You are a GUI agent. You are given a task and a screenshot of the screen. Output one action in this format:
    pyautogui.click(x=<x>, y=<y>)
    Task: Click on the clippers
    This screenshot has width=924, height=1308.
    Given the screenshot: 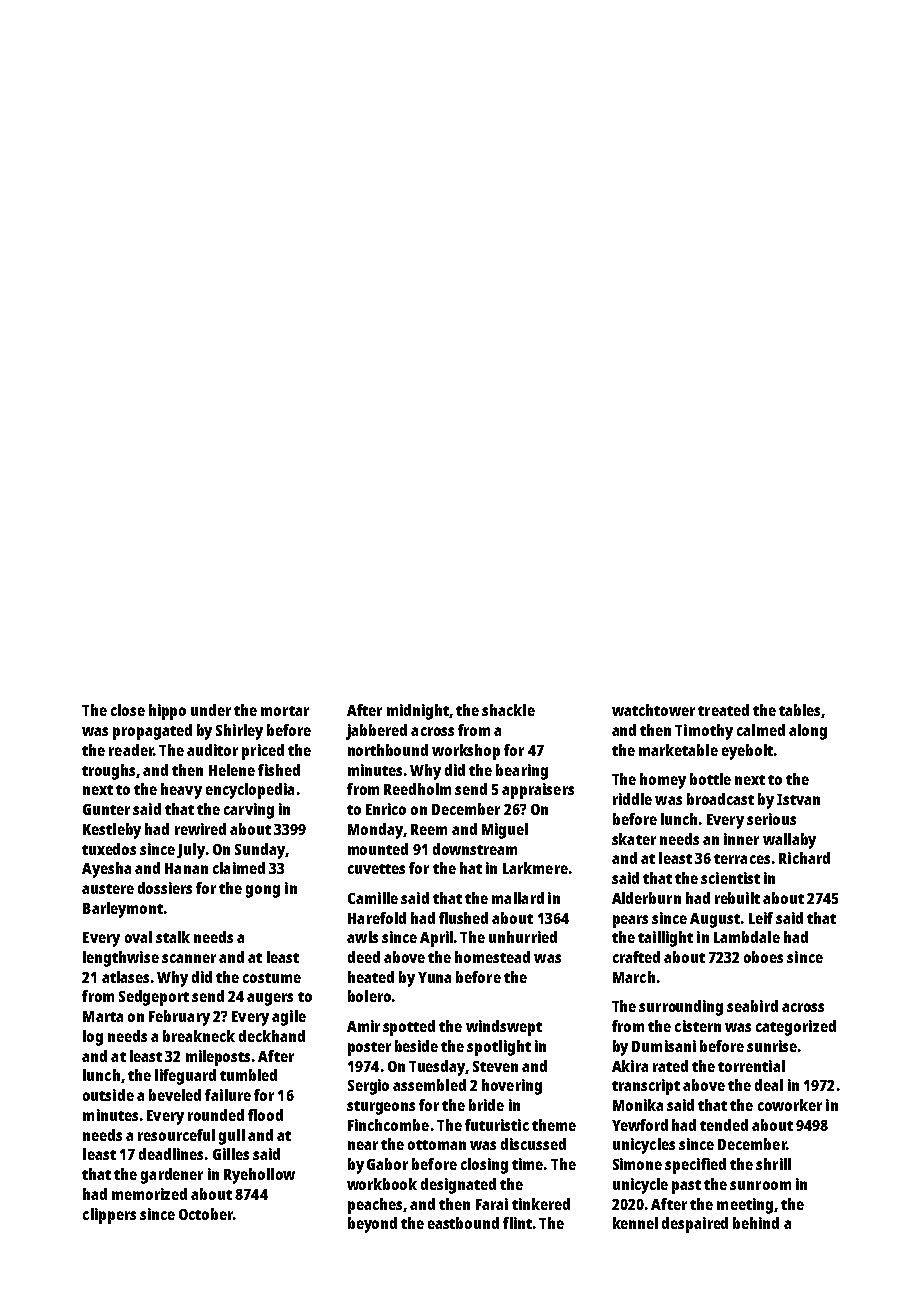 What is the action you would take?
    pyautogui.click(x=109, y=1216)
